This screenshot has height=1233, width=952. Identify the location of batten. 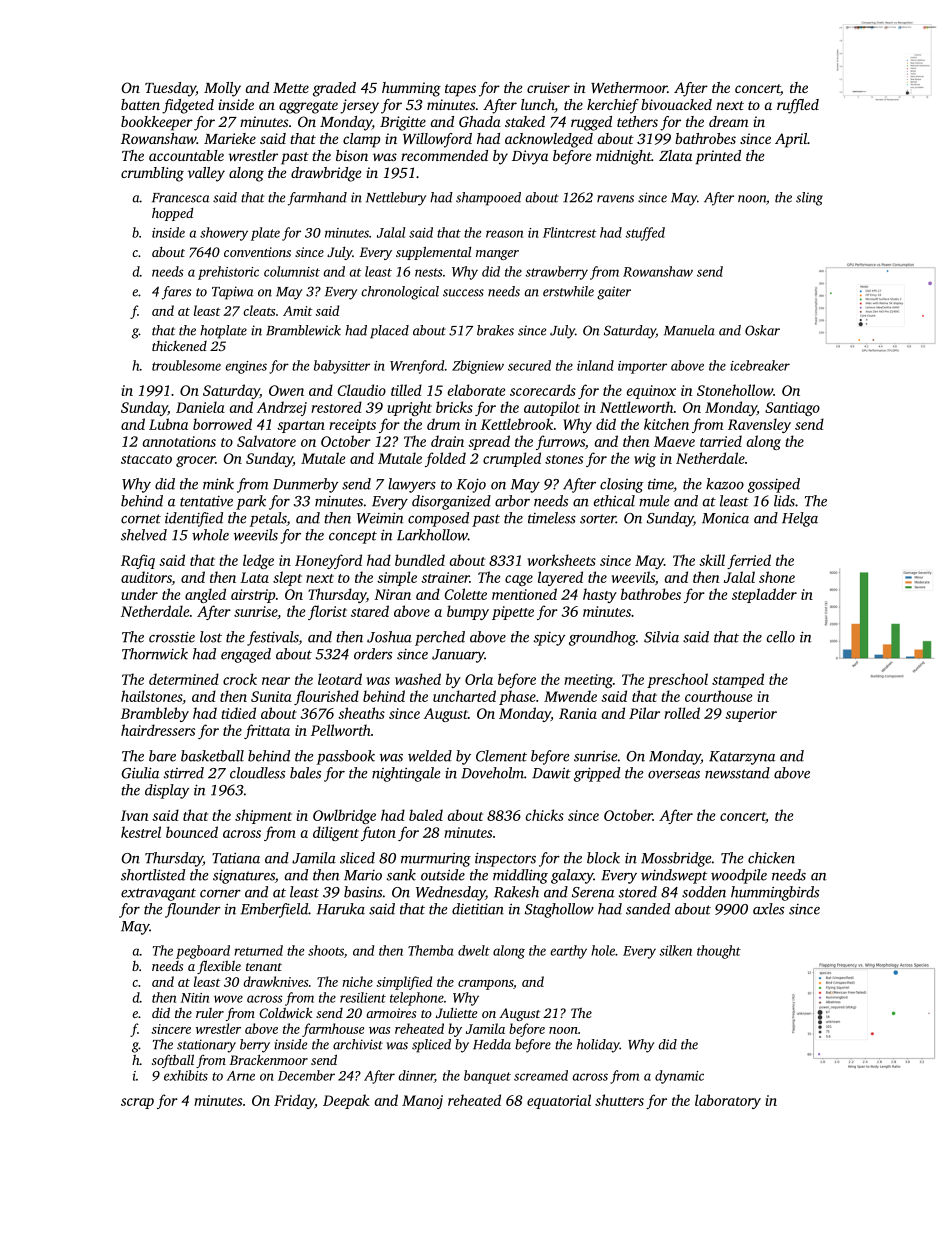
(140, 104).
